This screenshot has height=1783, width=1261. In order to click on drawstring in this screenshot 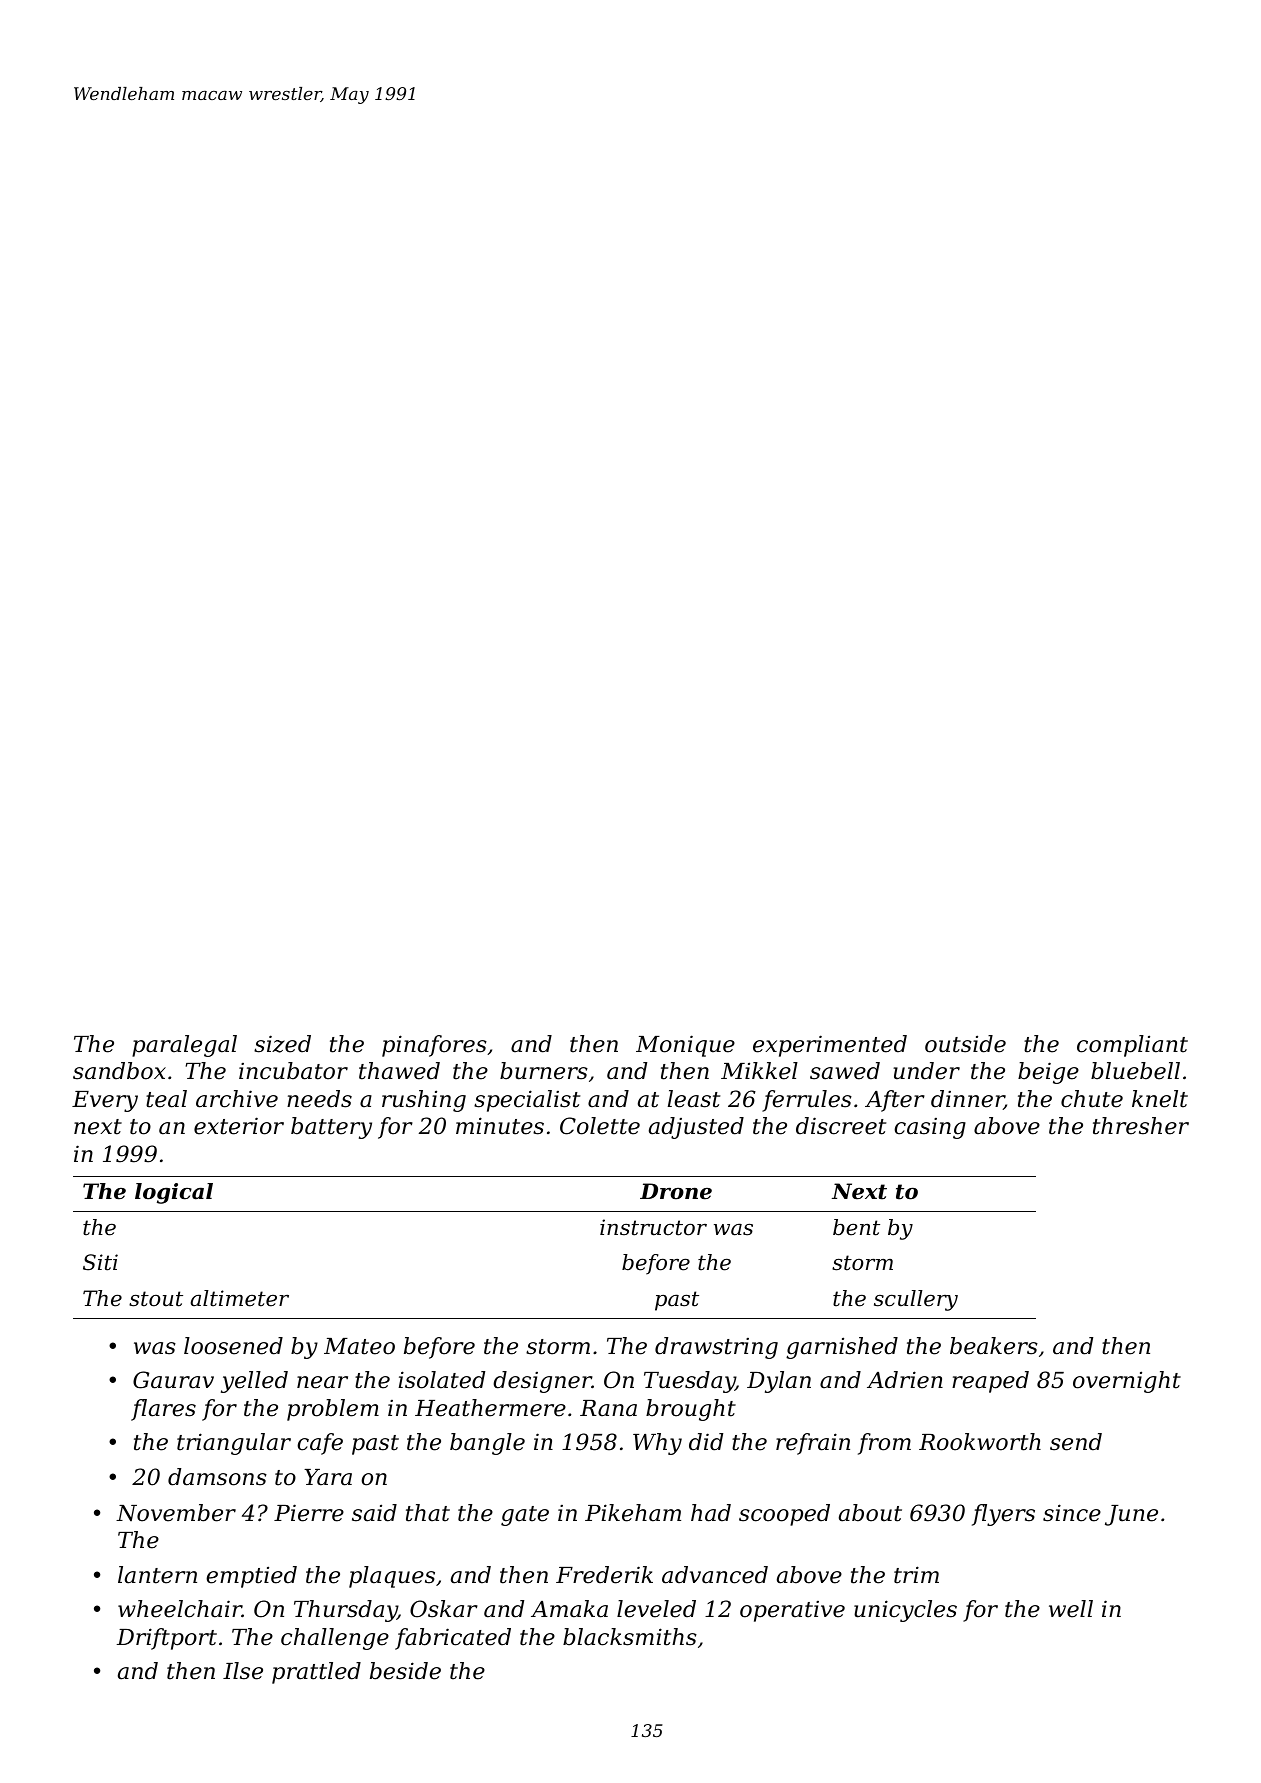, I will do `click(716, 1348)`.
